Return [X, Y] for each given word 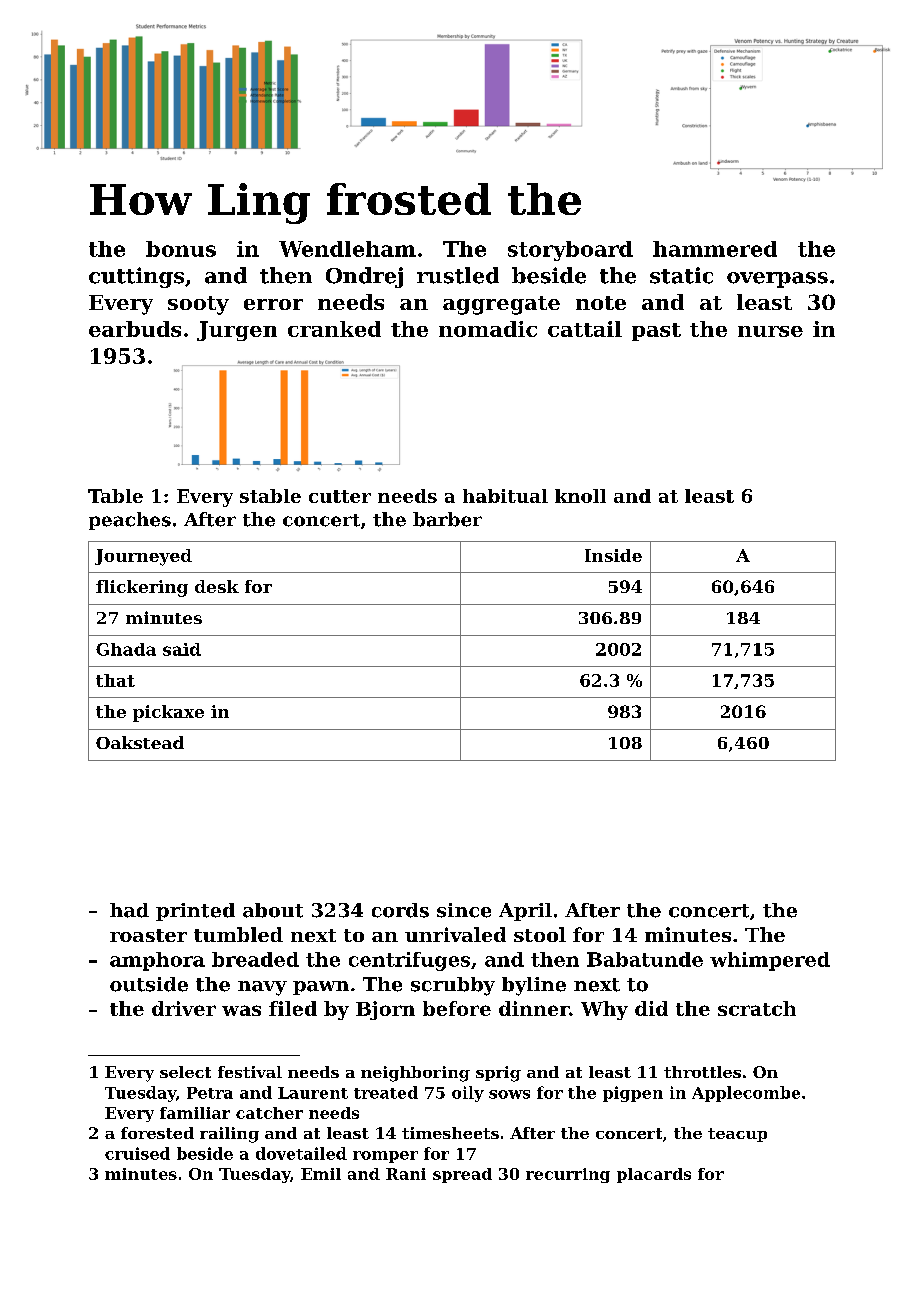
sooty [198, 305]
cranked [334, 329]
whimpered [770, 961]
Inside [613, 555]
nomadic [488, 329]
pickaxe [168, 713]
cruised [137, 1153]
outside [149, 984]
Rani [406, 1174]
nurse [770, 331]
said [182, 649]
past [656, 332]
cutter [340, 496]
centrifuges [409, 961]
